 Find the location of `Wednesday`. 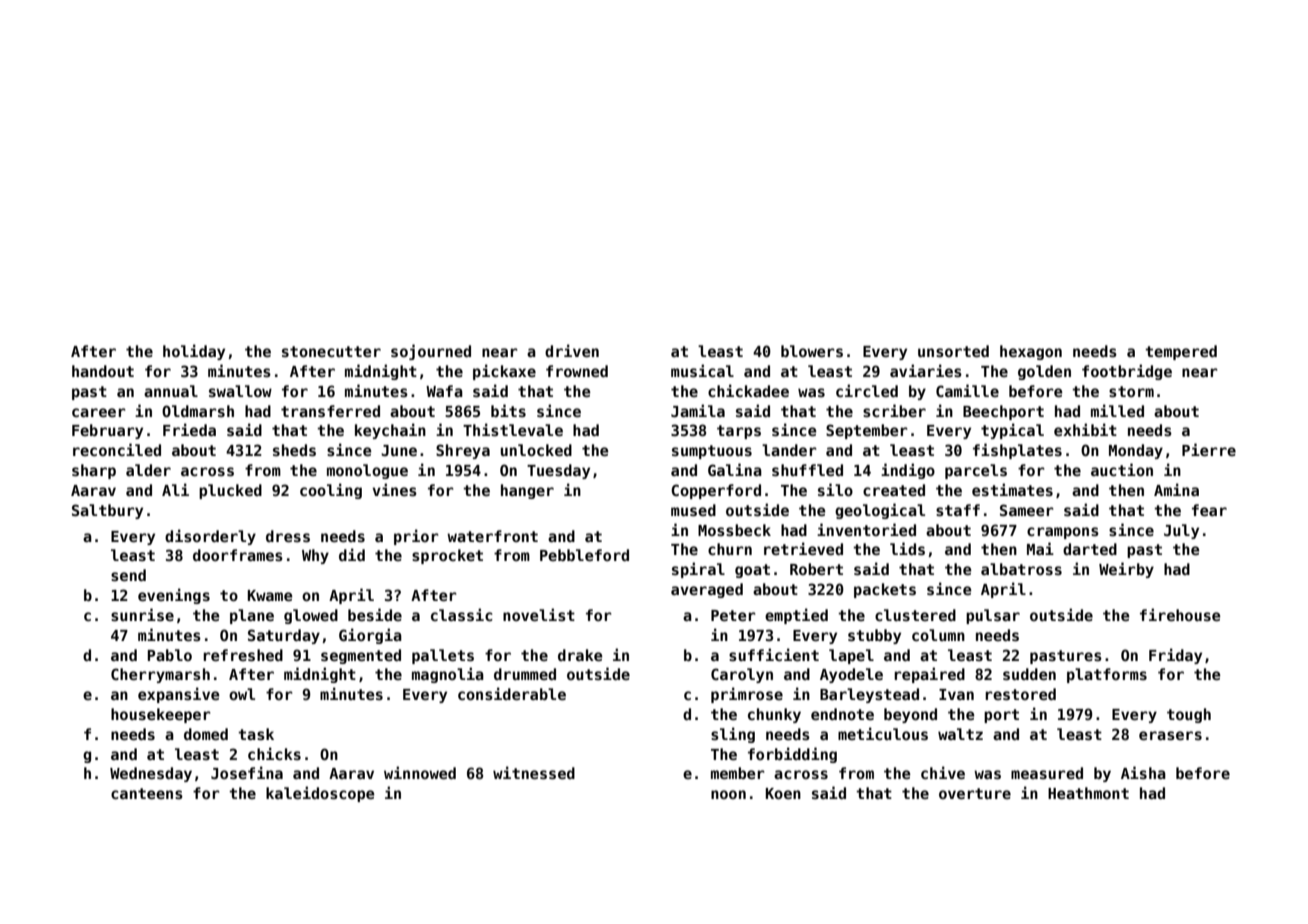

Wednesday is located at coordinates (151, 774).
